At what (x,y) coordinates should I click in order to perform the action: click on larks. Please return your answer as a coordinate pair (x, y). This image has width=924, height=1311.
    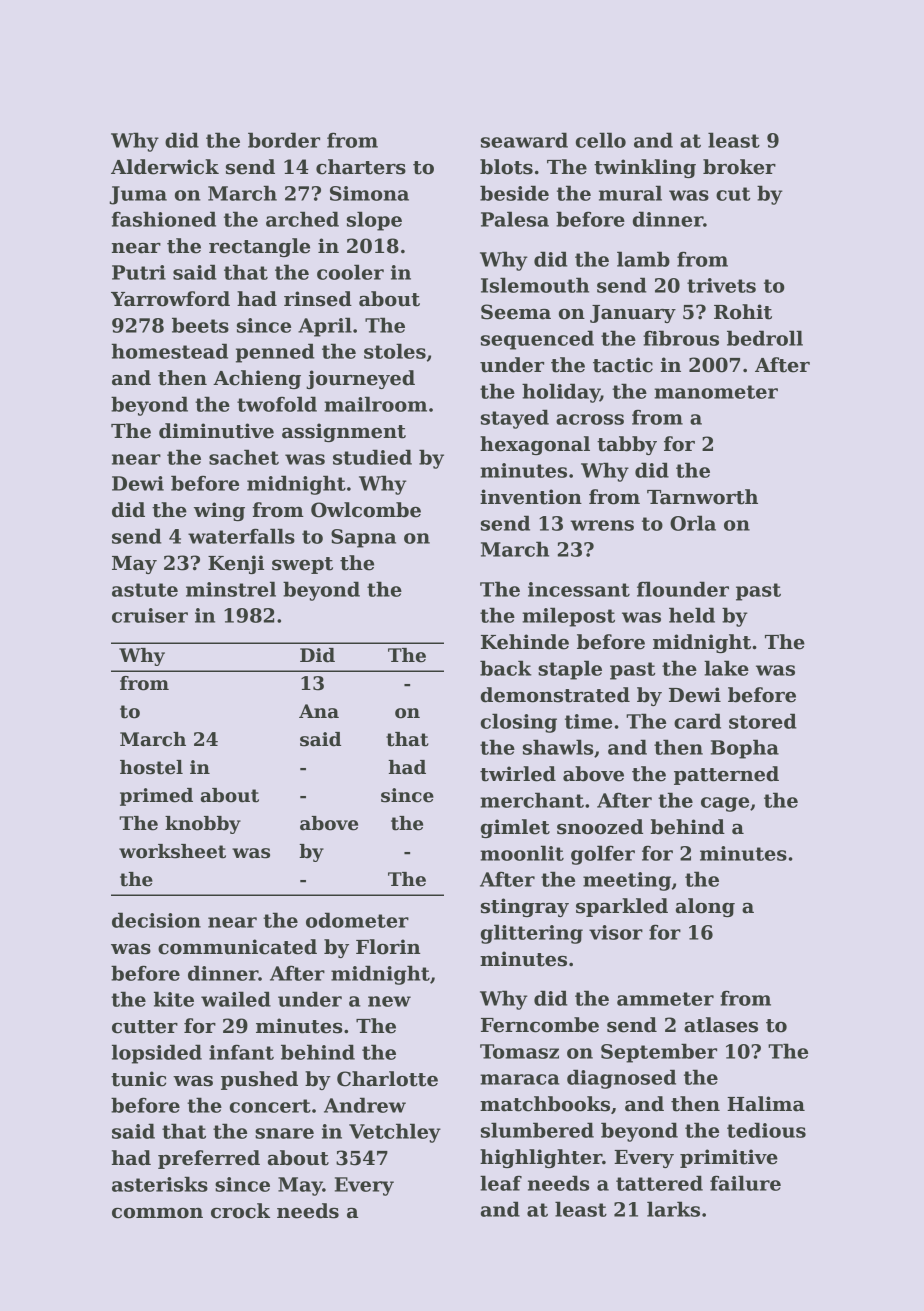
    Looking at the image, I should click on (673, 1209).
